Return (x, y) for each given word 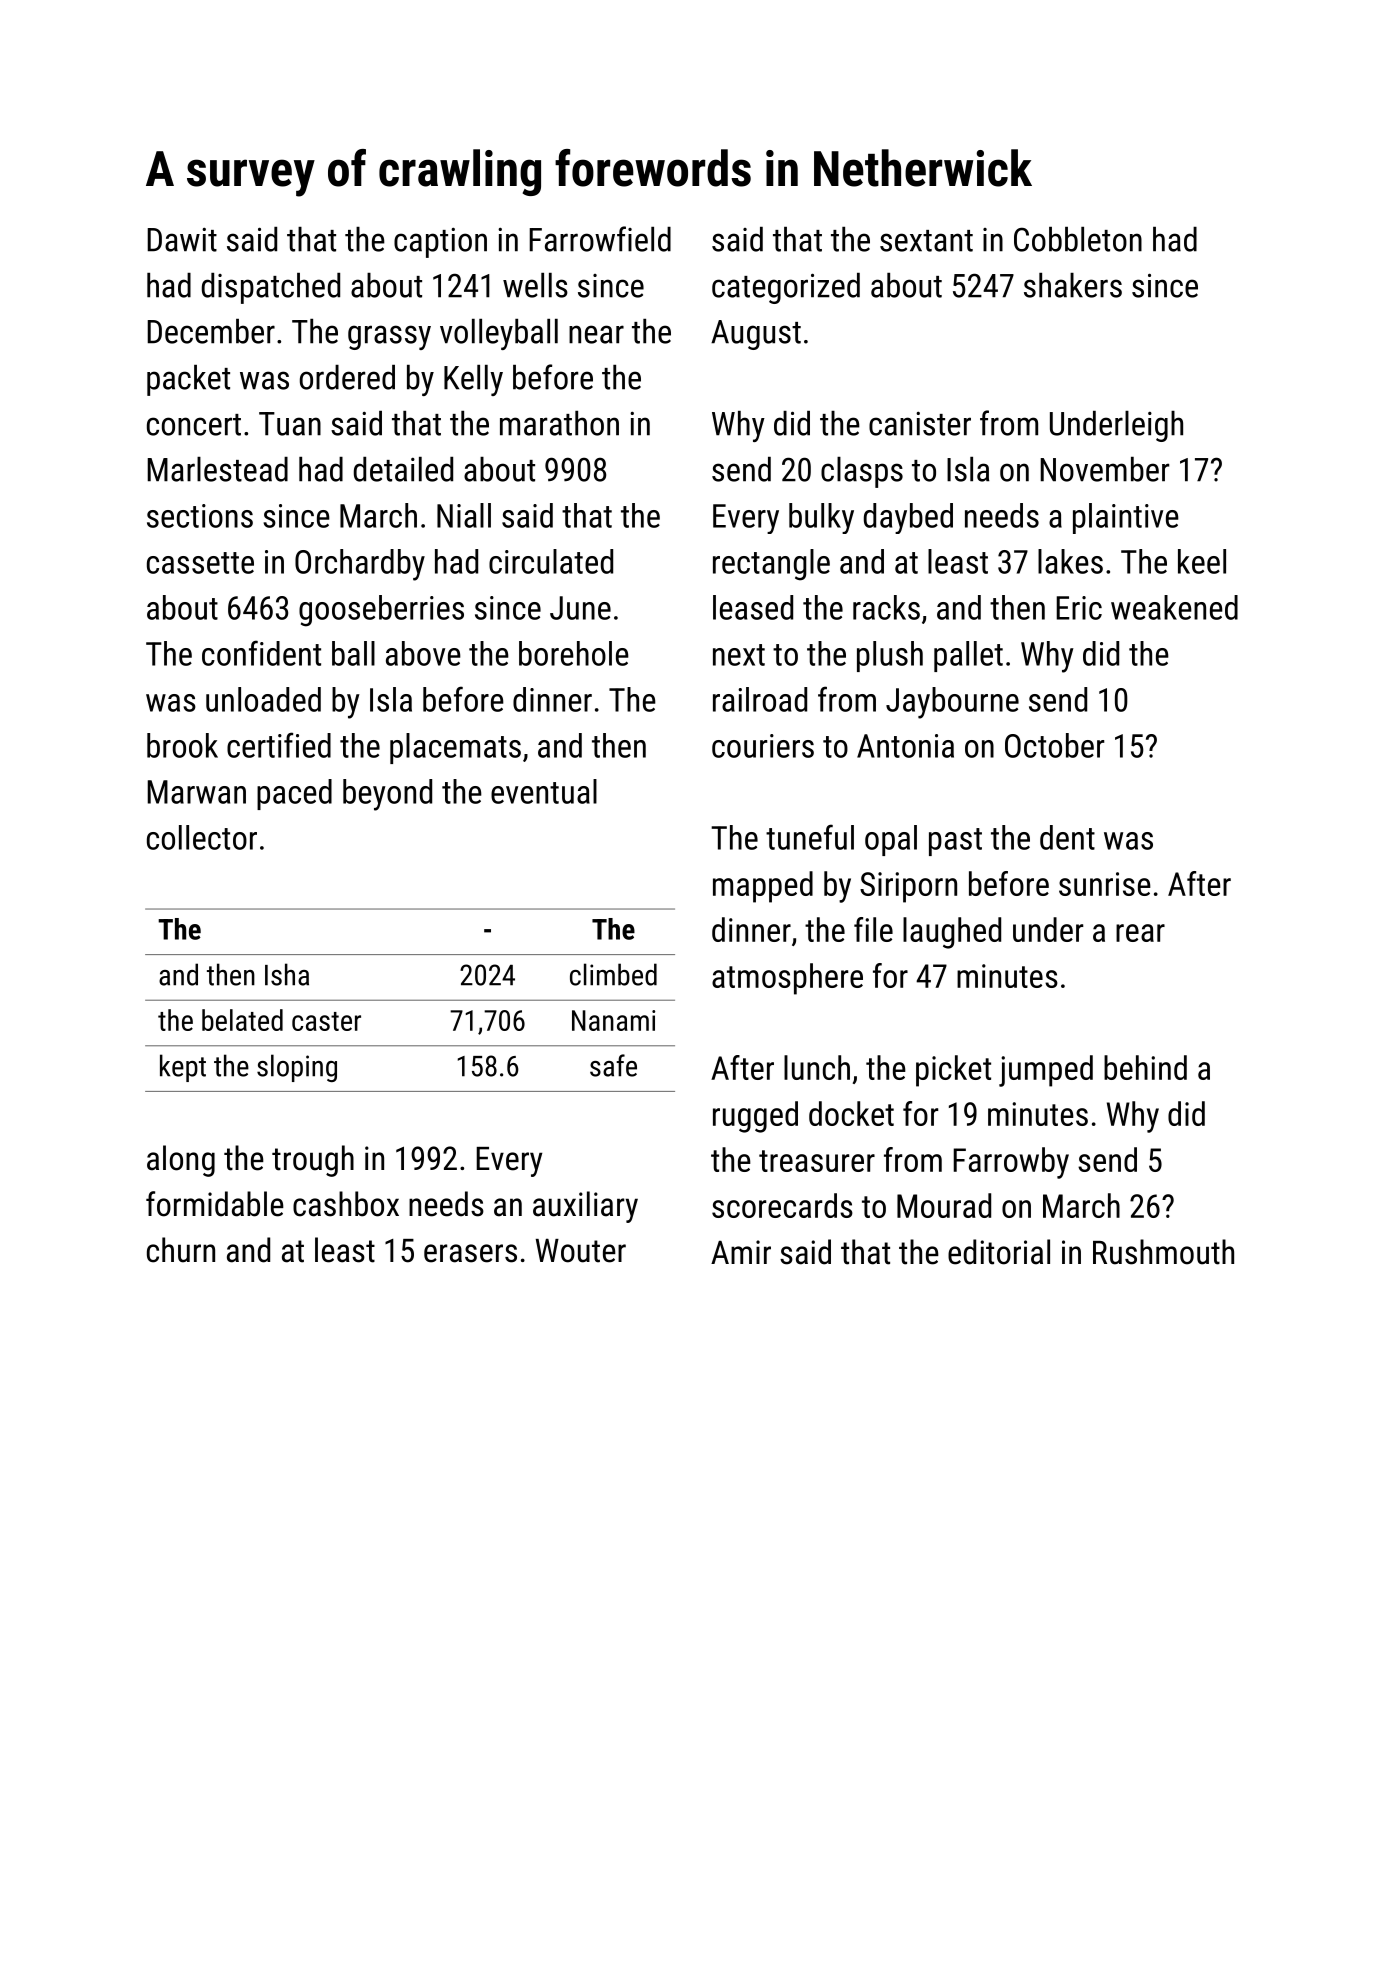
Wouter (581, 1250)
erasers (470, 1253)
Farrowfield (600, 239)
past (955, 842)
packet (188, 380)
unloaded (263, 699)
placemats (455, 748)
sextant (926, 241)
